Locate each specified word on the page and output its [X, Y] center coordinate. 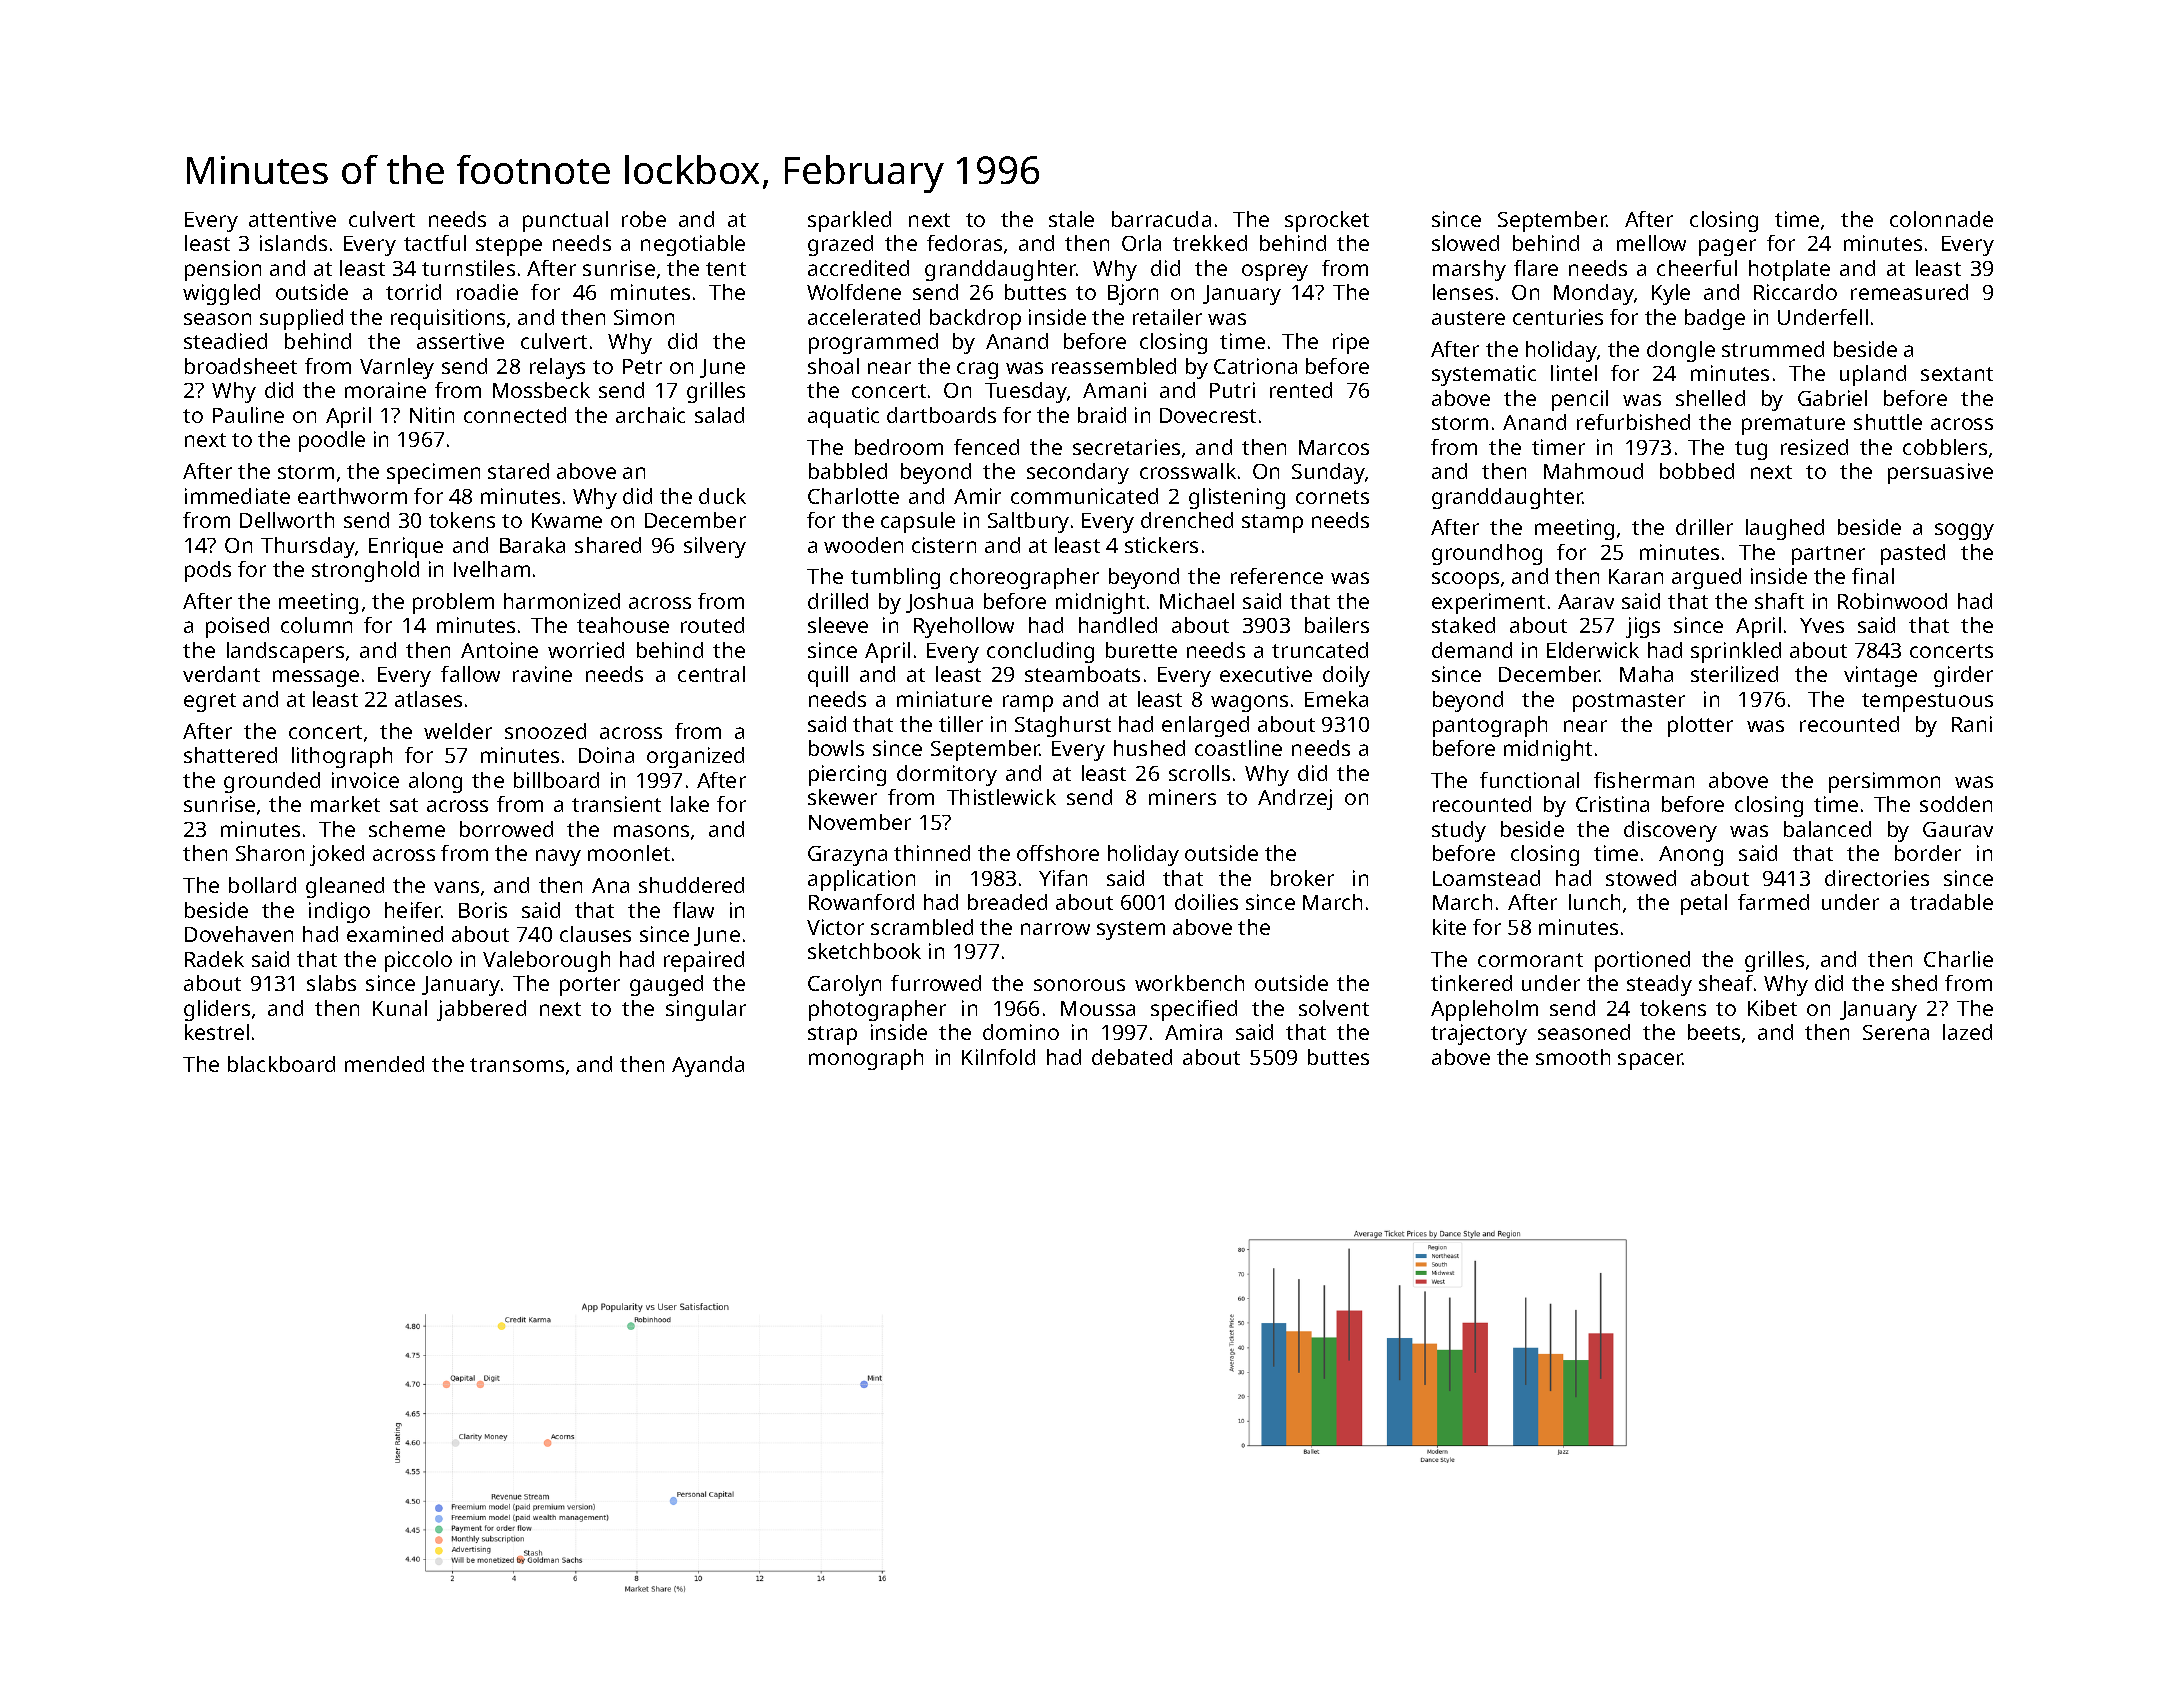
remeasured [1909, 292]
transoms [517, 1065]
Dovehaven [239, 934]
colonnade [1941, 219]
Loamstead [1486, 878]
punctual [565, 221]
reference [1277, 576]
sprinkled [1736, 652]
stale [1071, 219]
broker [1302, 878]
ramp [1028, 703]
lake [690, 804]
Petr [642, 366]
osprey [1275, 272]
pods [208, 571]
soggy [1964, 531]
